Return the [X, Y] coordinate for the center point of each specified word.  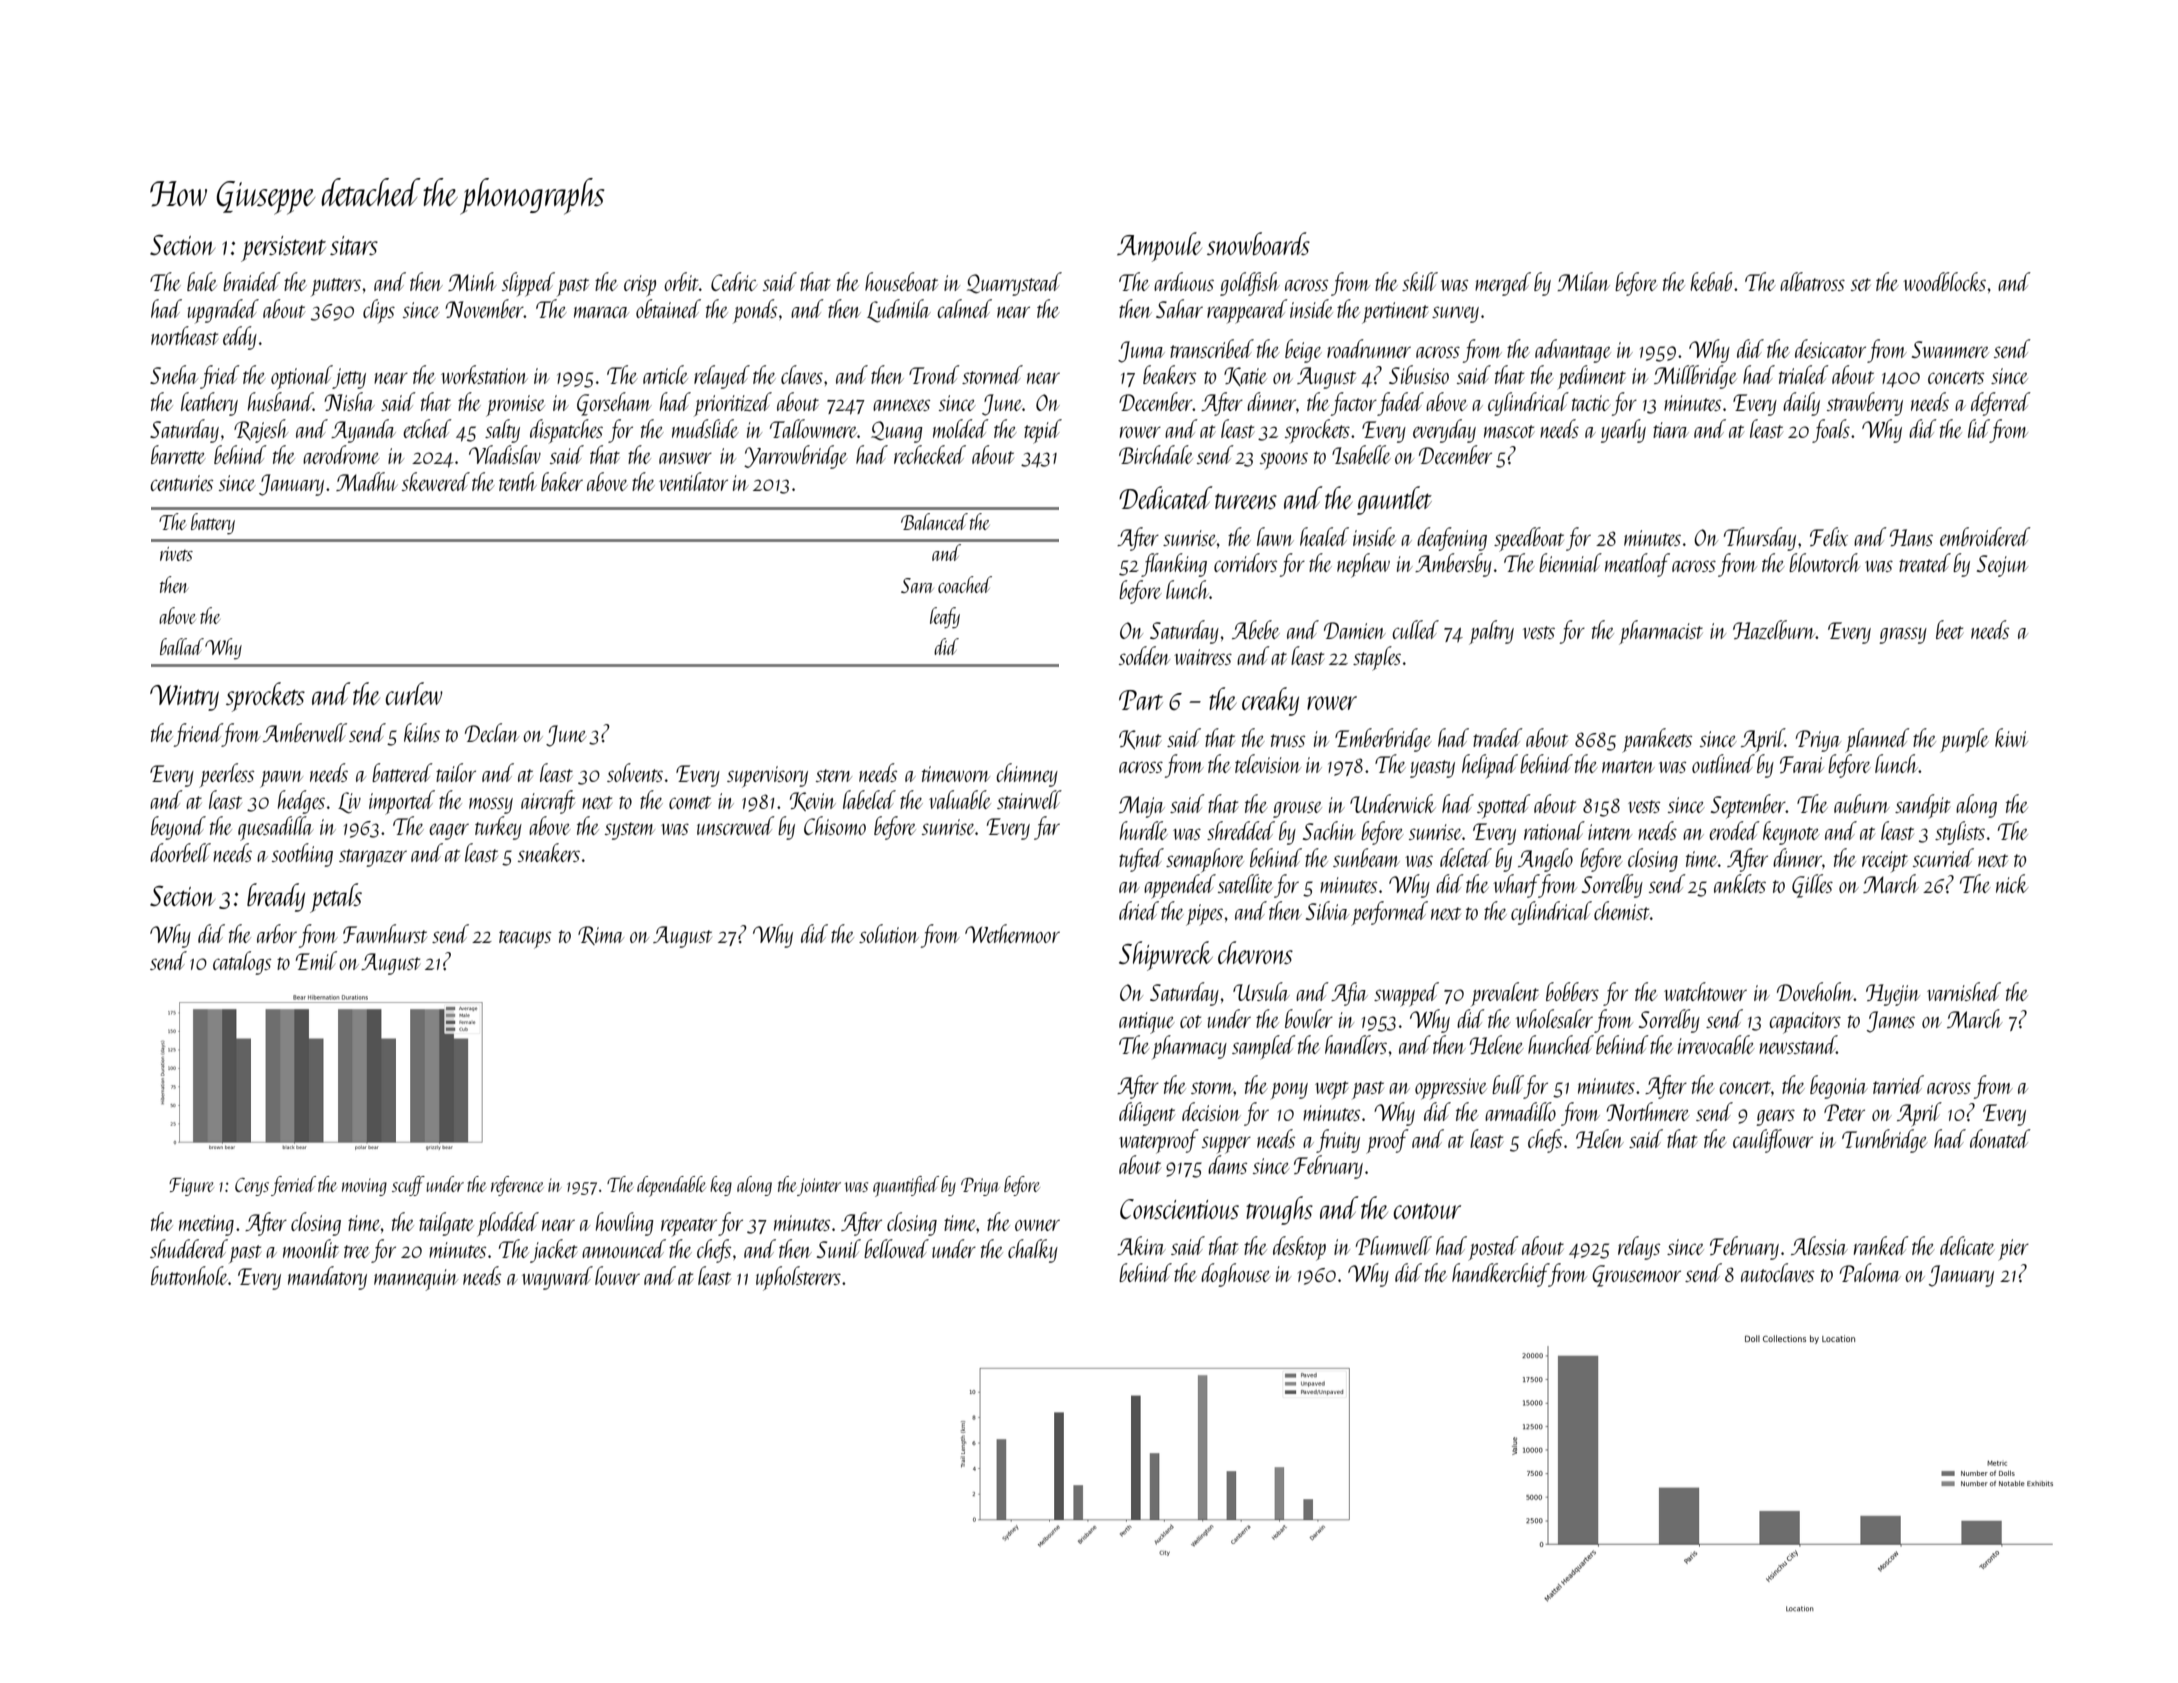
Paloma [1870, 1272]
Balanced [934, 521]
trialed [1804, 374]
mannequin [416, 1280]
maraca [601, 312]
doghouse [1236, 1275]
